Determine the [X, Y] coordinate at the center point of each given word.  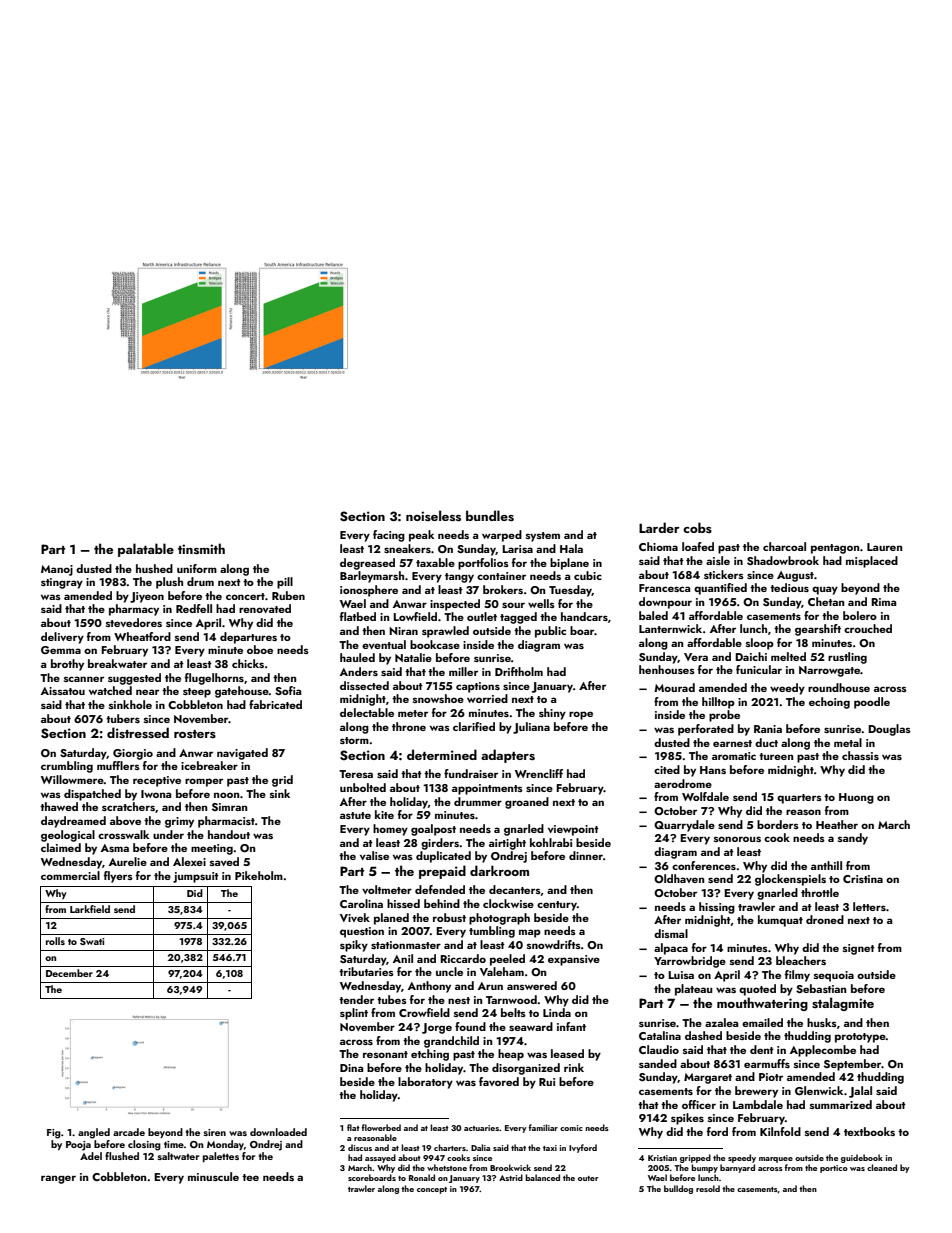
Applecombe [823, 1051]
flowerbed [381, 1127]
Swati [92, 941]
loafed [698, 546]
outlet [482, 616]
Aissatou [63, 691]
